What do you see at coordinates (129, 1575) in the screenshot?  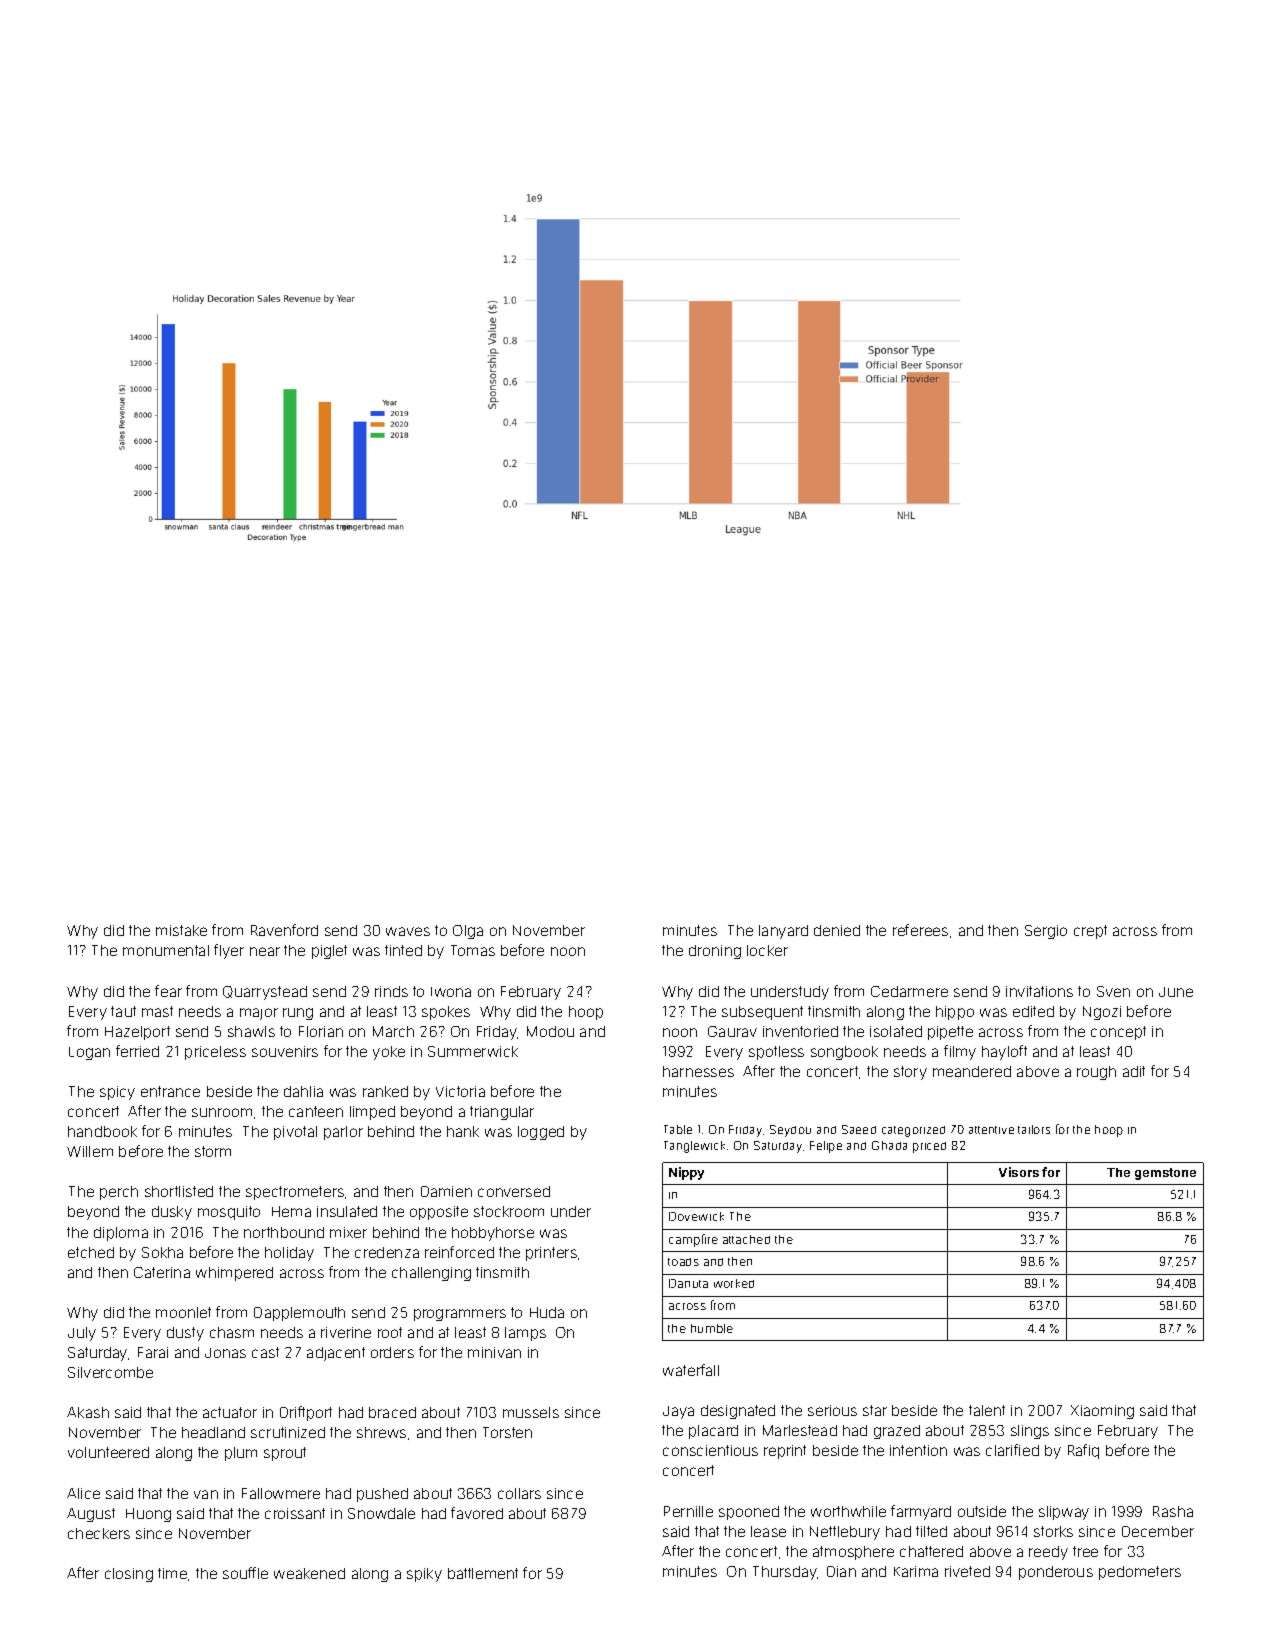 I see `closing` at bounding box center [129, 1575].
